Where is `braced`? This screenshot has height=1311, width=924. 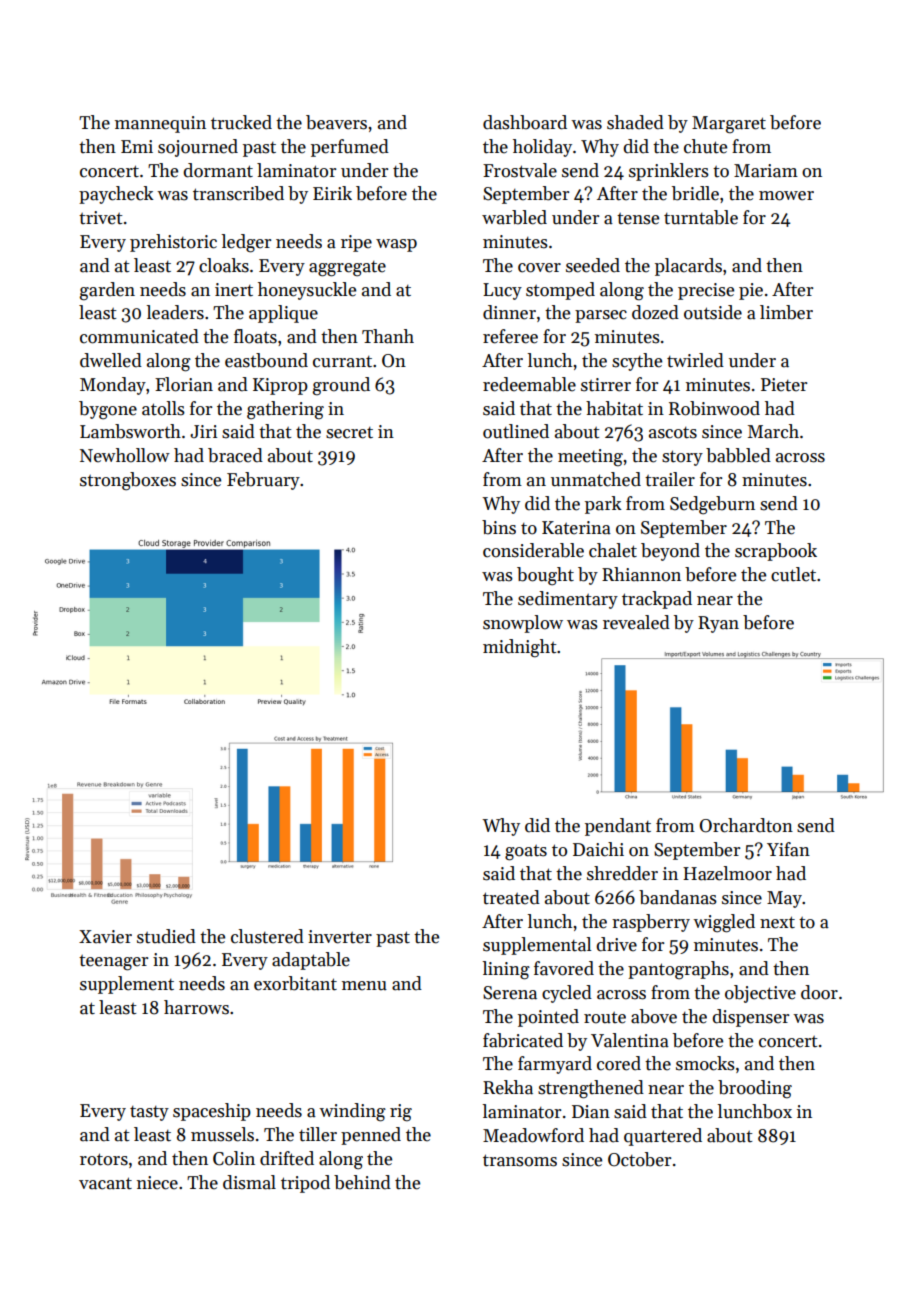
braced is located at coordinates (235, 455).
